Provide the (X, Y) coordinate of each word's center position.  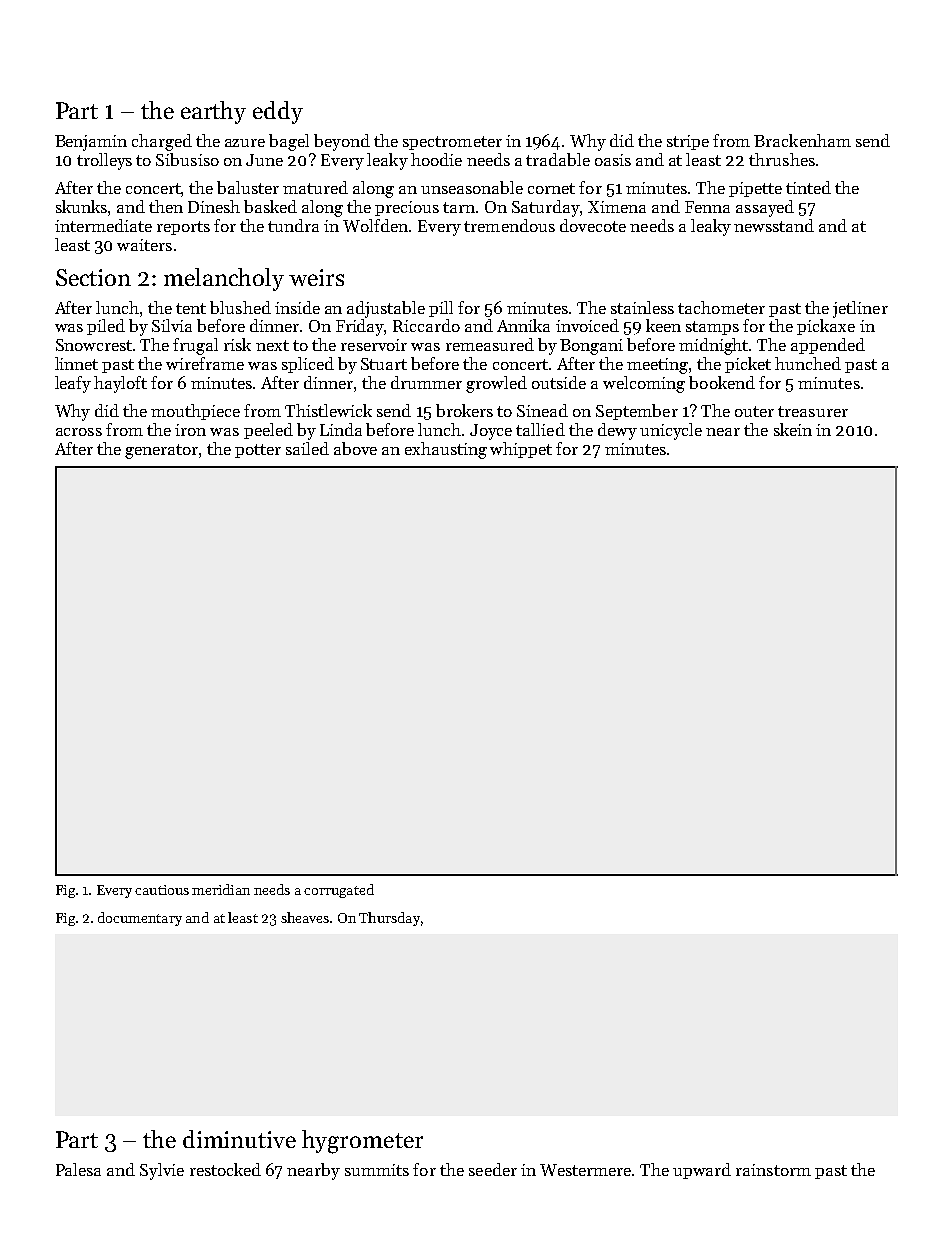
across (79, 432)
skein (793, 429)
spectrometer (452, 143)
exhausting (446, 450)
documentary (140, 919)
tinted (808, 187)
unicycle (671, 431)
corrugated (339, 891)
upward (702, 1171)
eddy (278, 112)
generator (161, 451)
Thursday (389, 919)
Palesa (78, 1169)
